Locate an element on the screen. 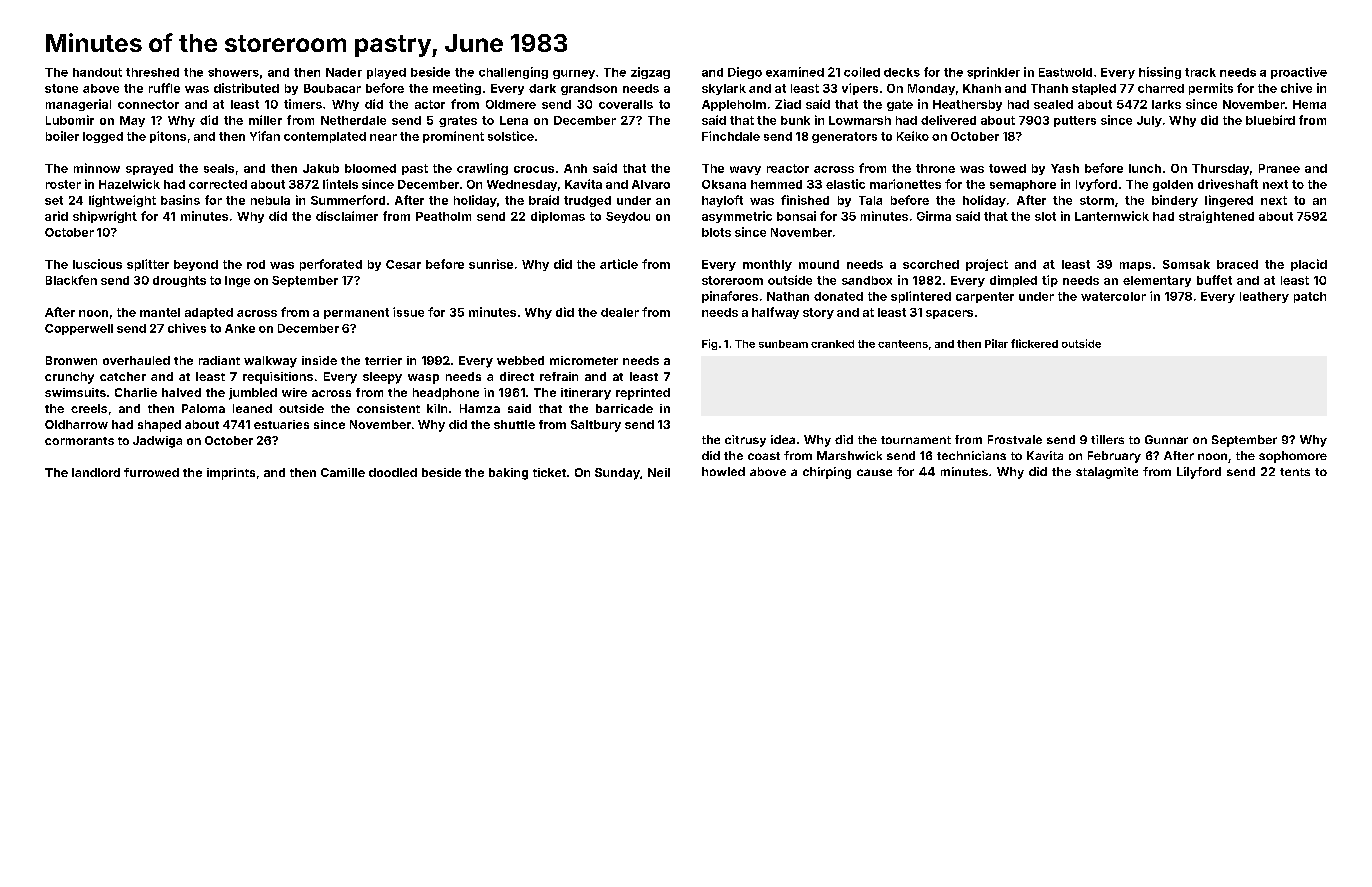 The image size is (1372, 887). Sunday is located at coordinates (617, 474).
